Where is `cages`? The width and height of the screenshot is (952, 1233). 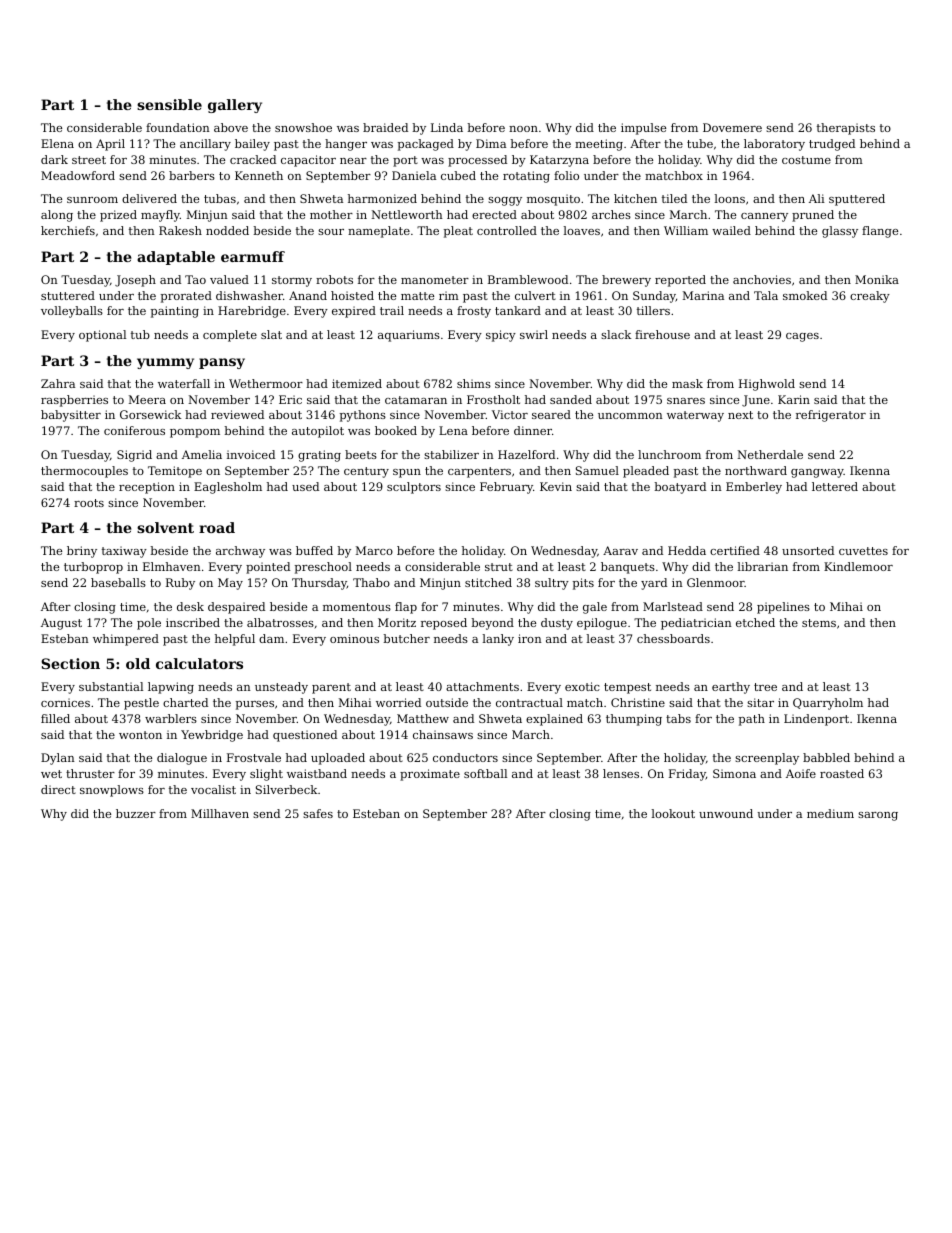 cages is located at coordinates (802, 337).
